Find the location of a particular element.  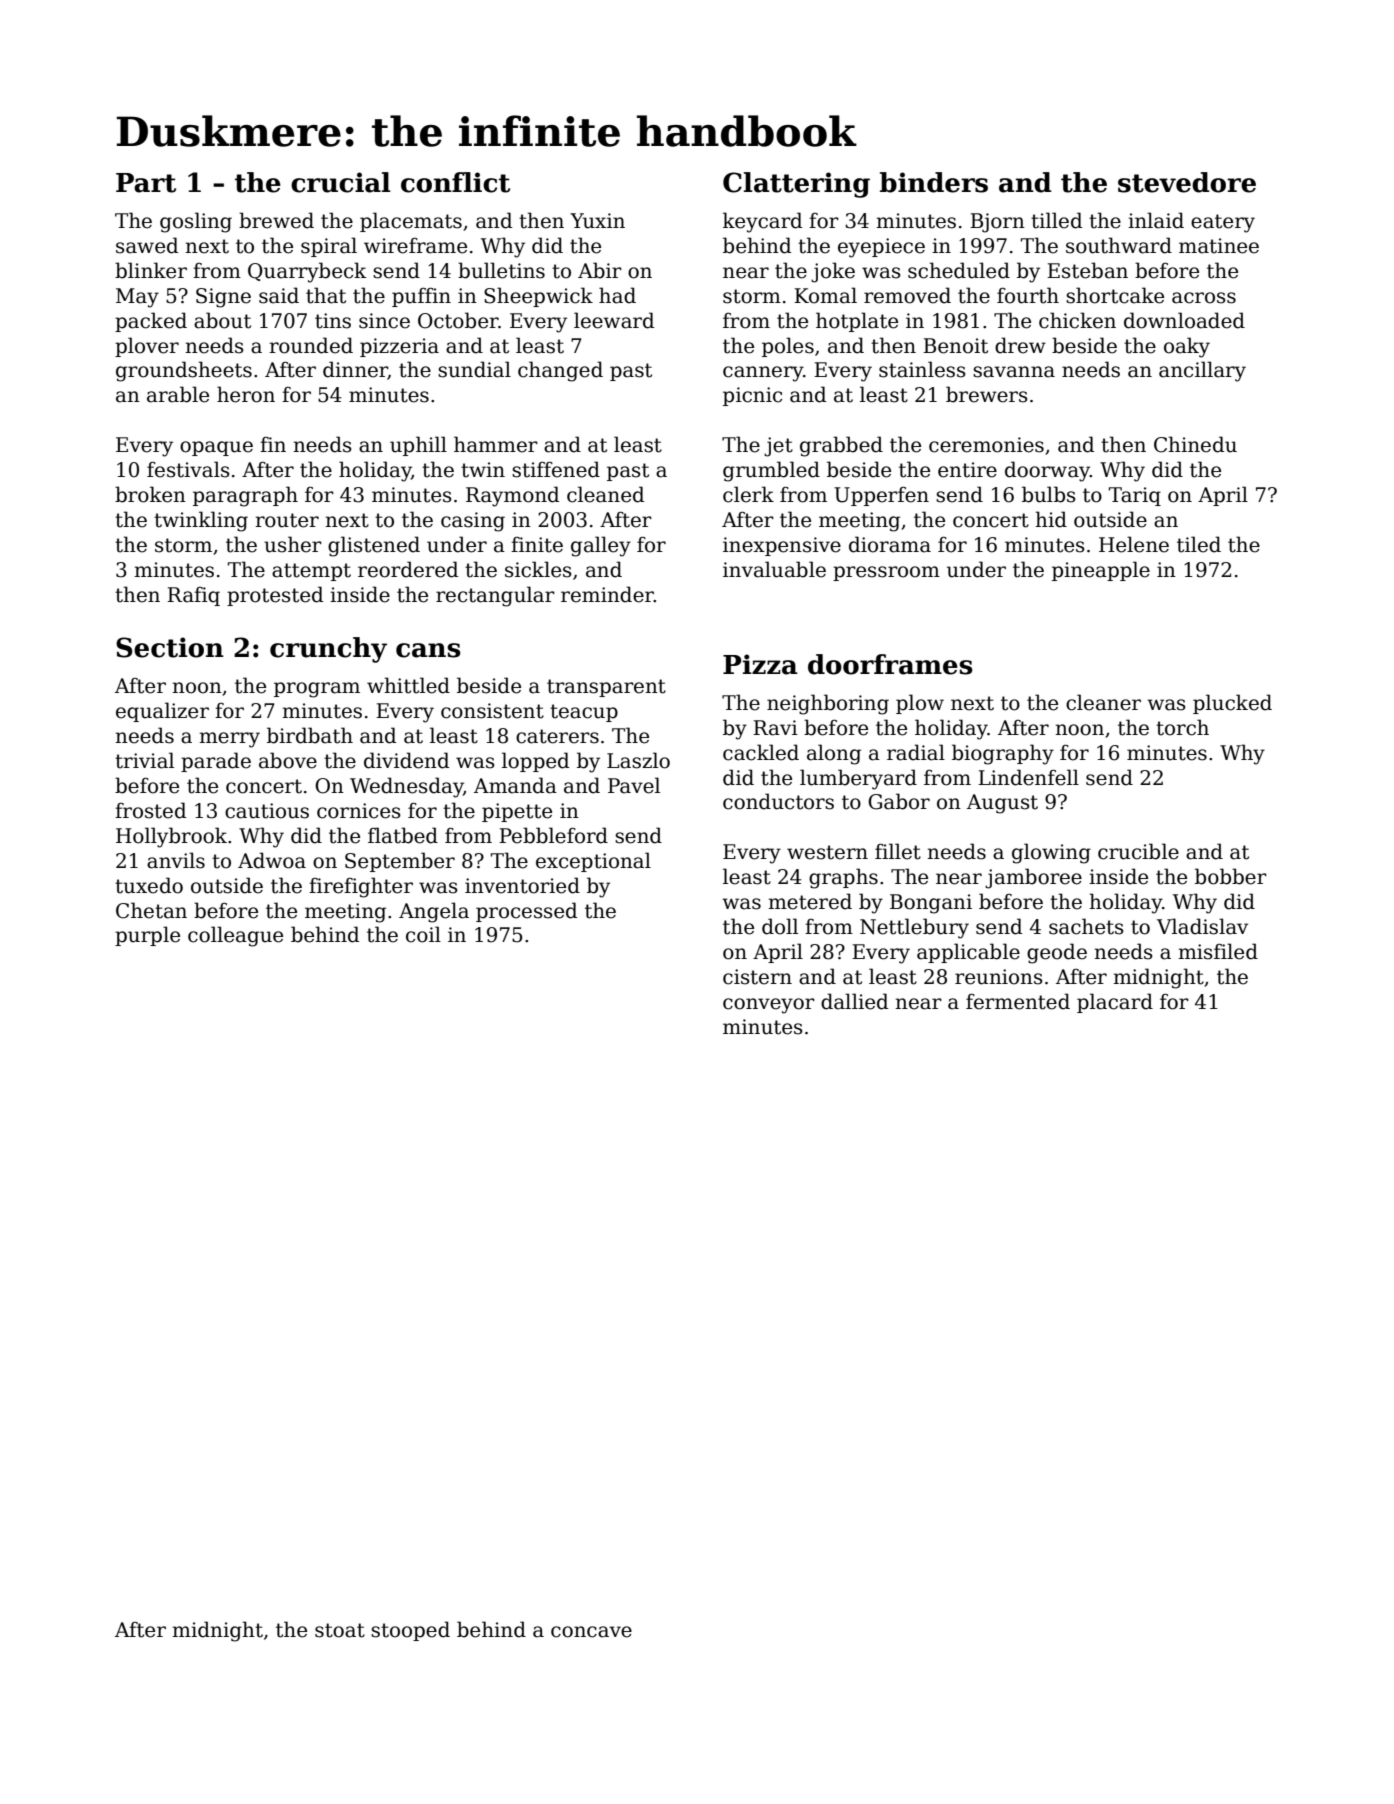

concave is located at coordinates (591, 1632).
